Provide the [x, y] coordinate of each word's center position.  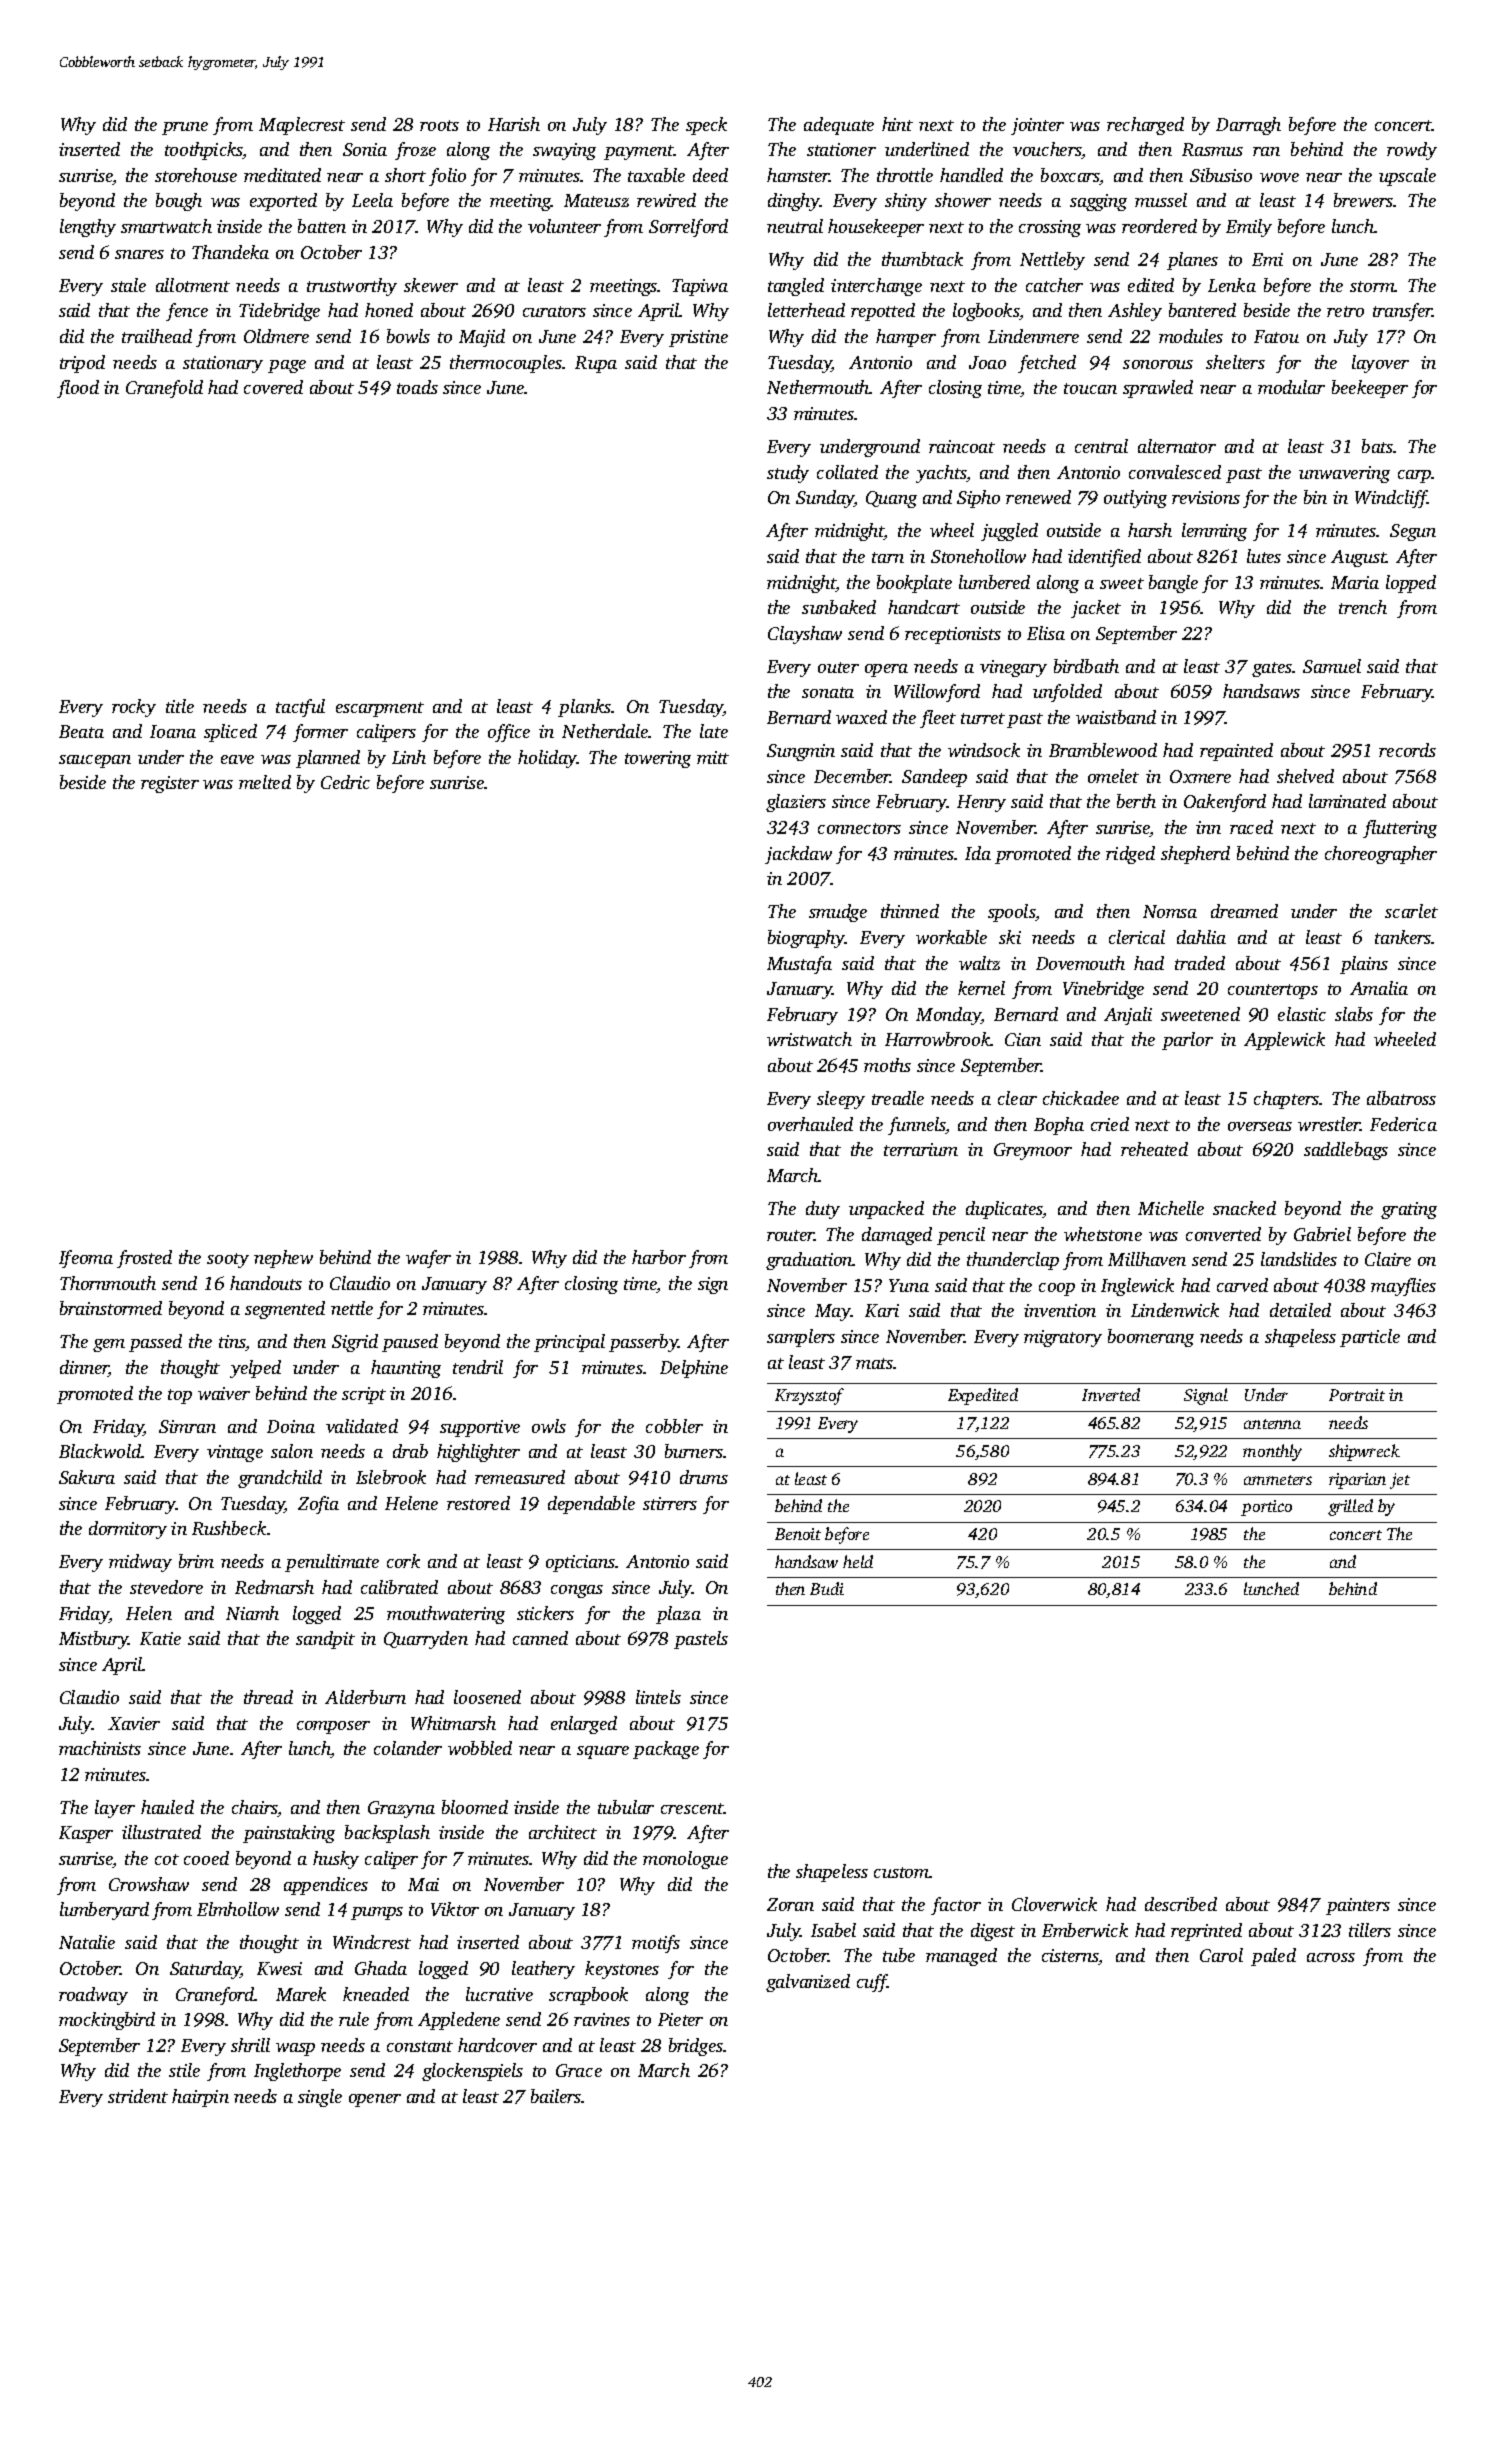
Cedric [345, 782]
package [666, 1750]
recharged [1145, 126]
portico [1266, 1508]
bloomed [475, 1807]
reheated [1154, 1149]
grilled [1350, 1507]
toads [417, 387]
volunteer [564, 226]
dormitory [128, 1530]
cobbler [674, 1426]
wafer [428, 1259]
